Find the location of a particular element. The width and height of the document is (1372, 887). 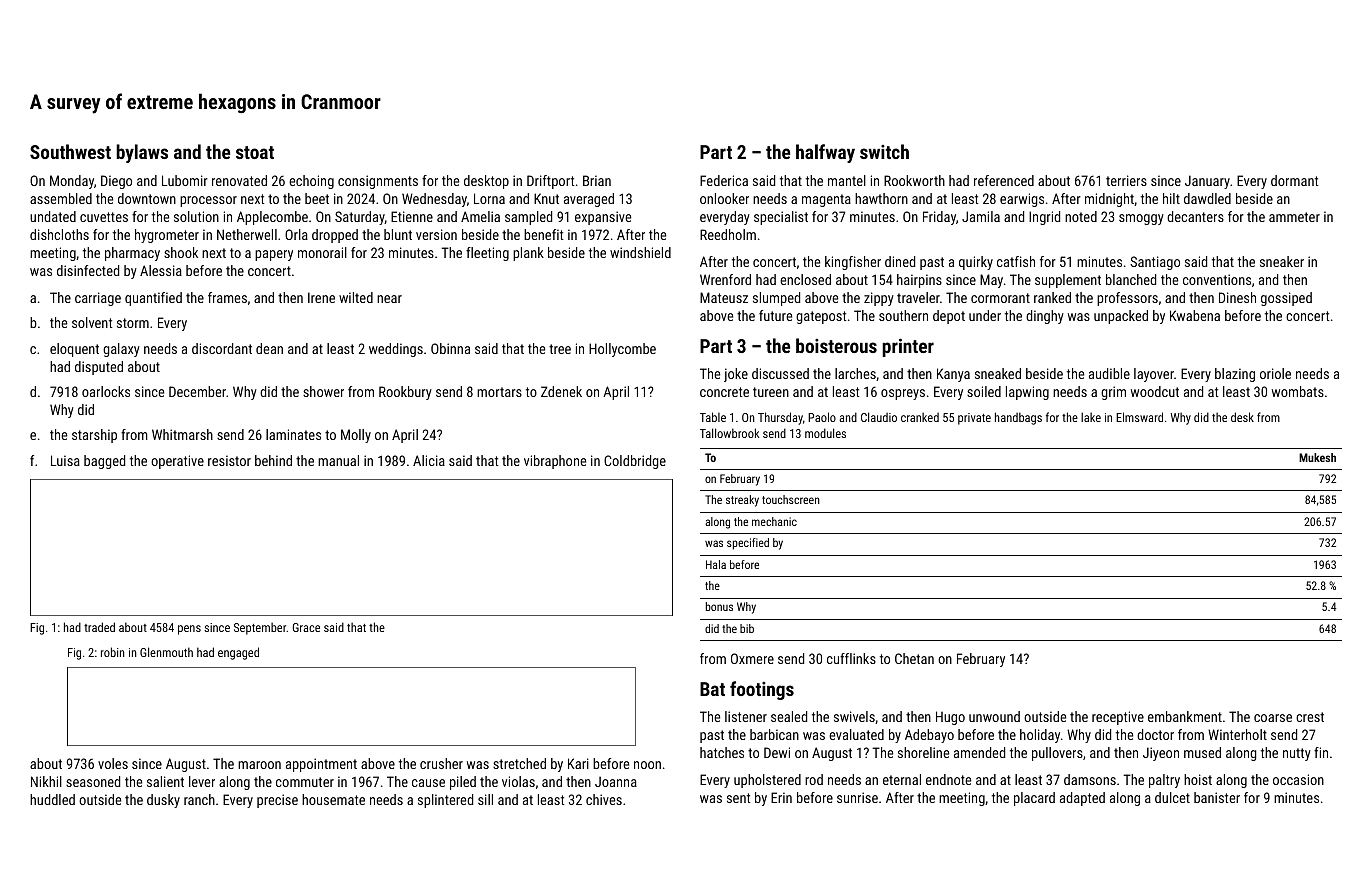

Zdenek is located at coordinates (561, 391).
